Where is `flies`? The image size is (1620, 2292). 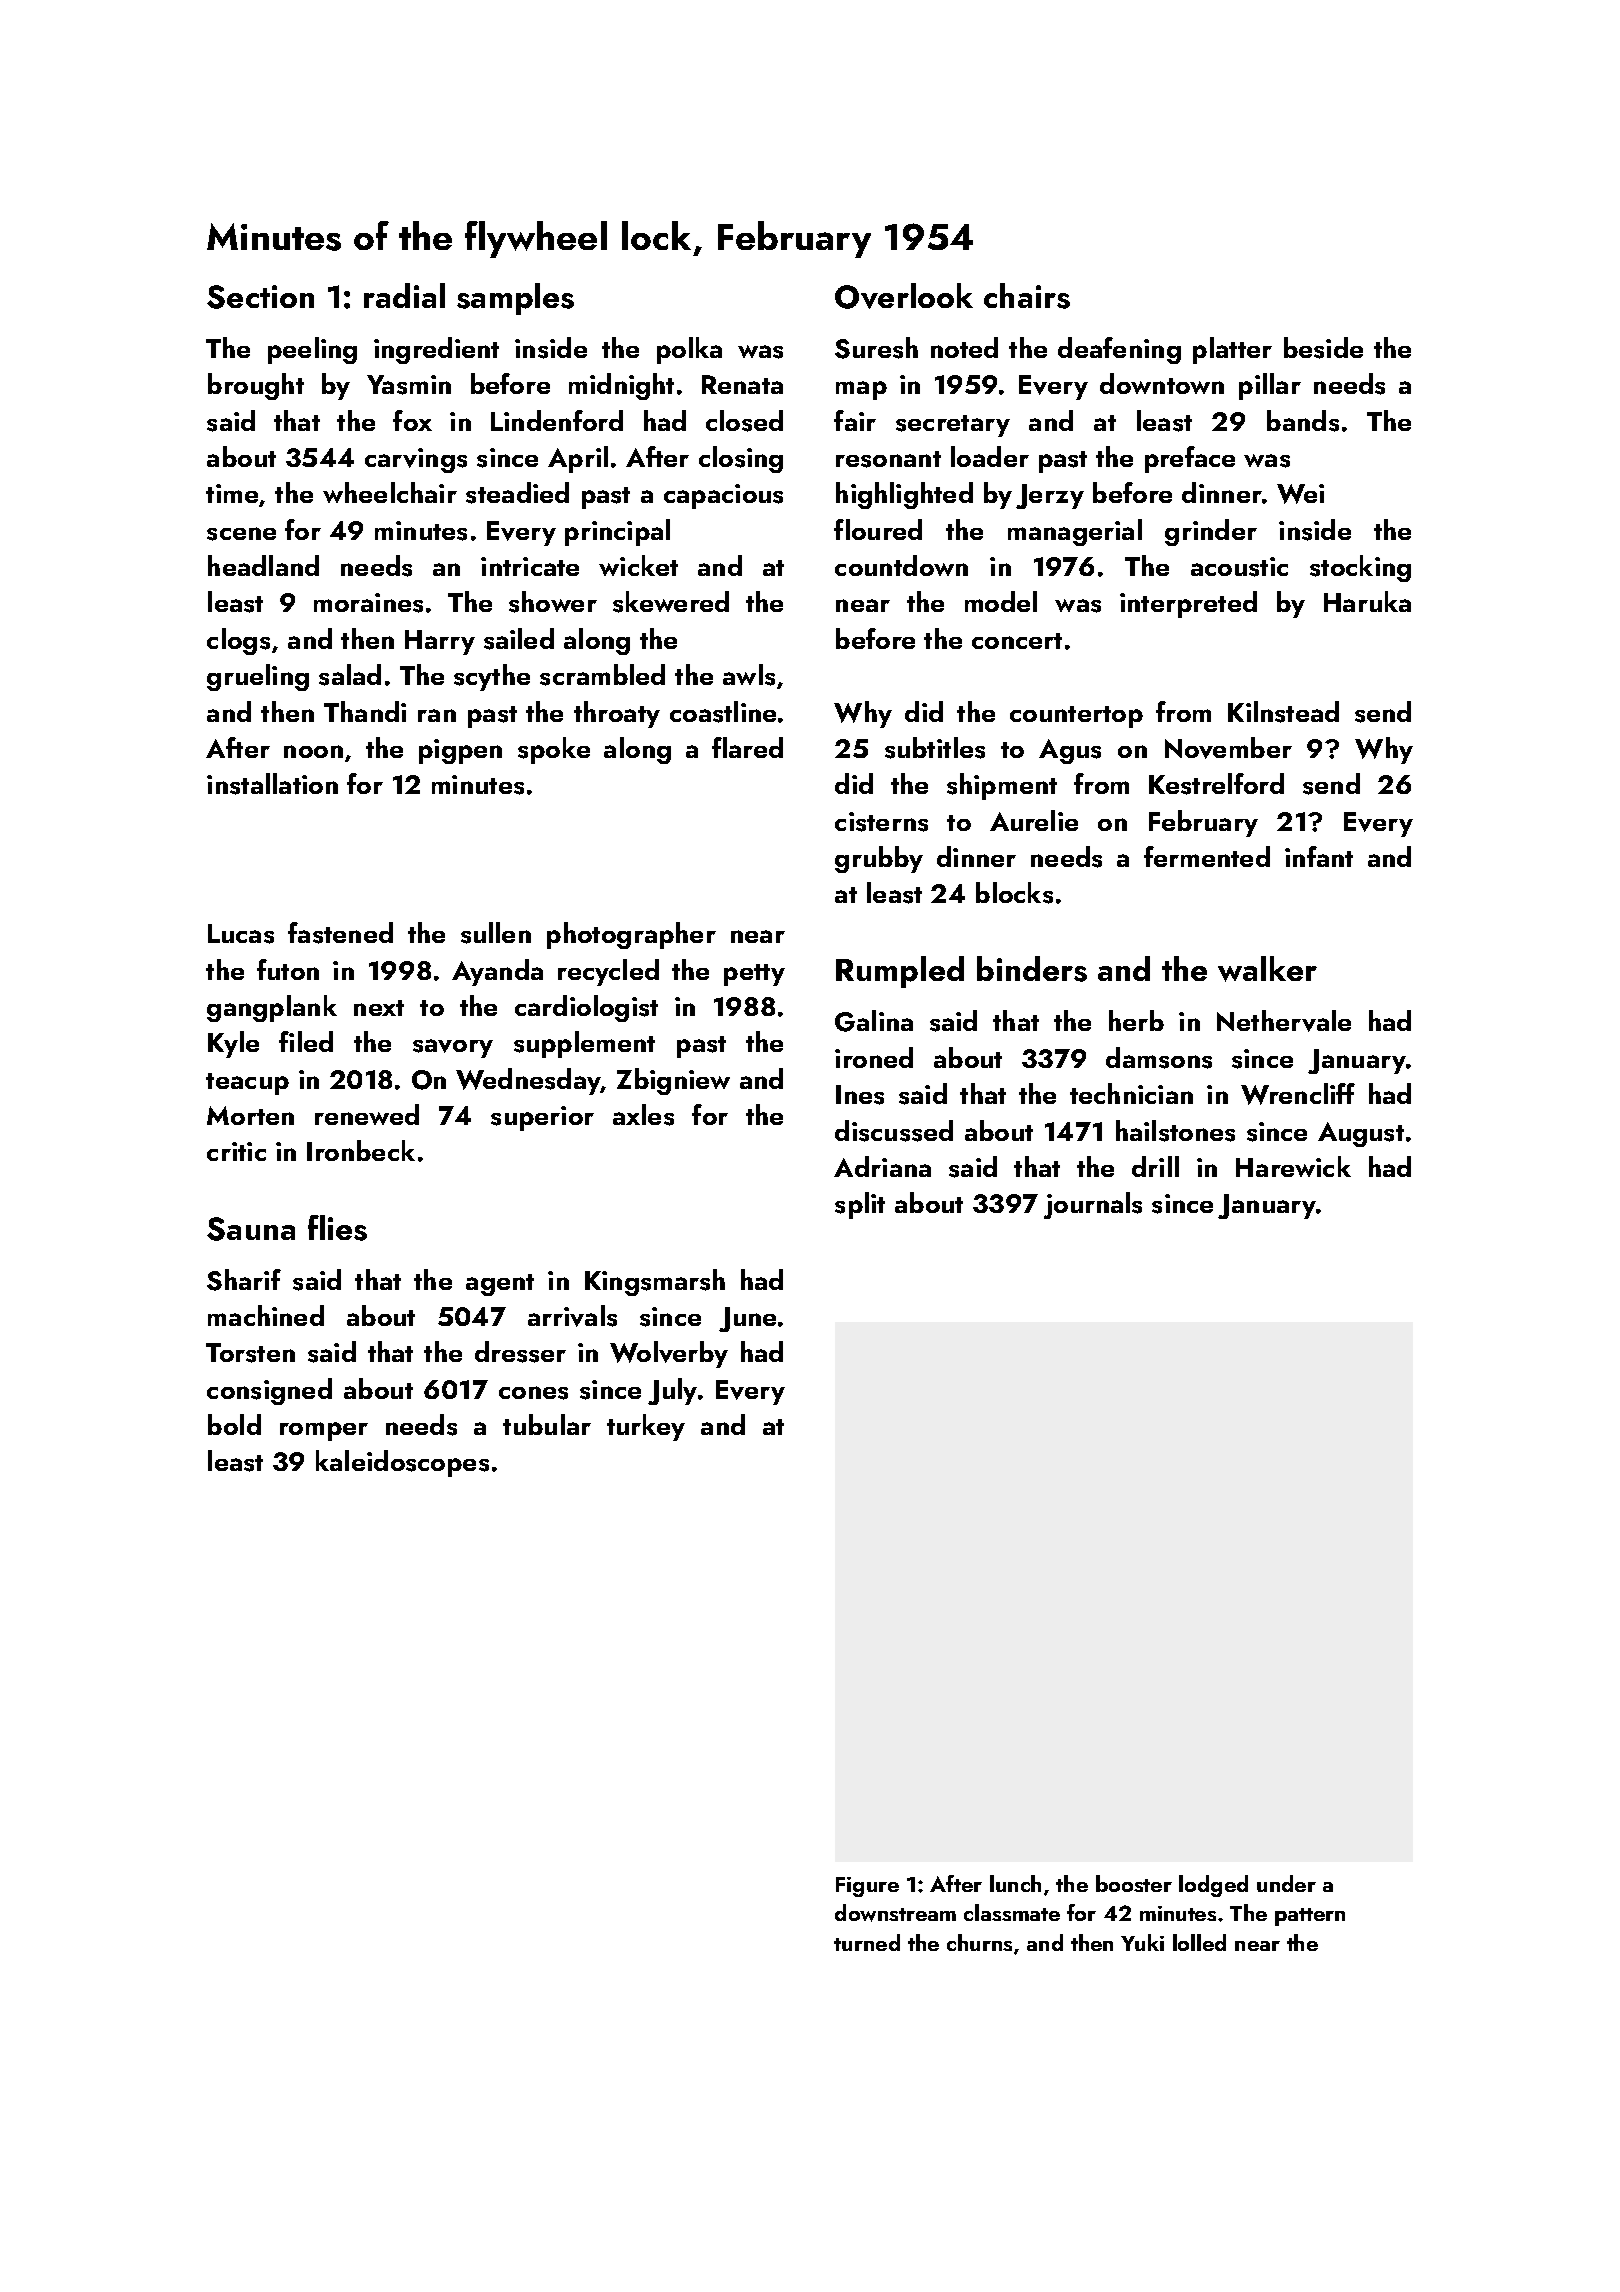 flies is located at coordinates (337, 1228).
